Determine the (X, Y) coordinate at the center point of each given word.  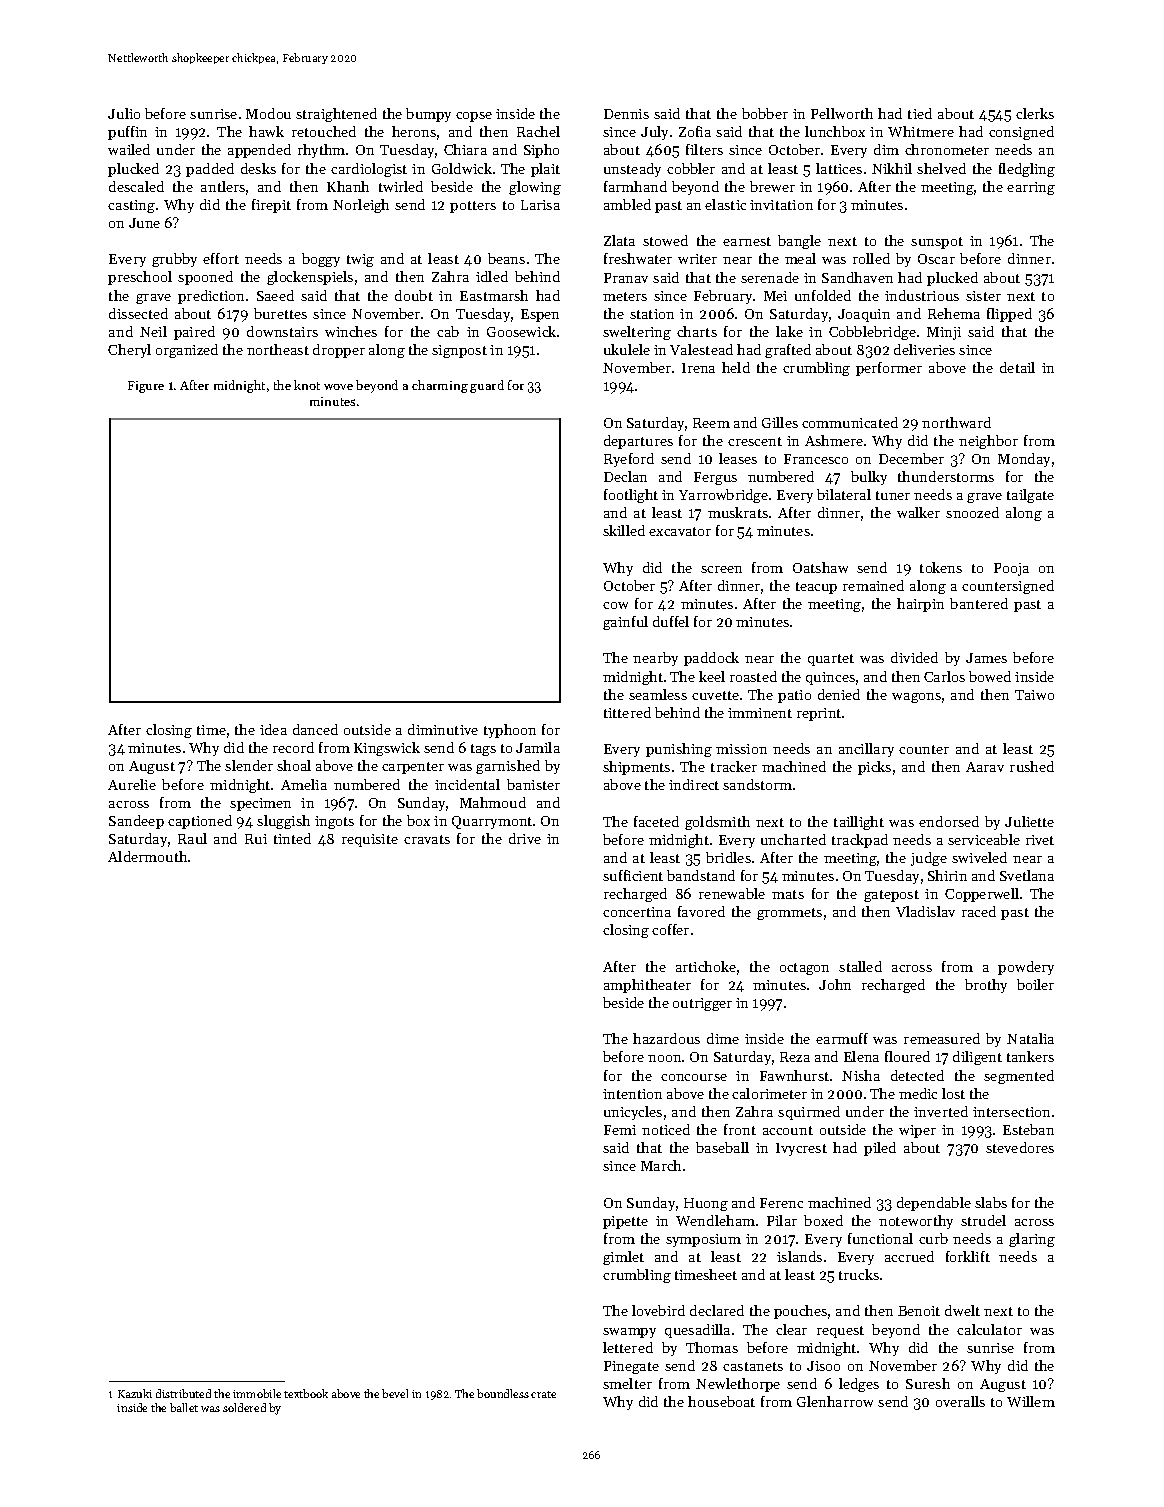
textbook (306, 1393)
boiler (1035, 984)
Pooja (1011, 569)
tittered (627, 712)
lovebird (658, 1310)
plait (545, 170)
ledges (859, 1385)
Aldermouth (147, 856)
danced (315, 729)
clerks (1035, 113)
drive (525, 838)
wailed (129, 149)
